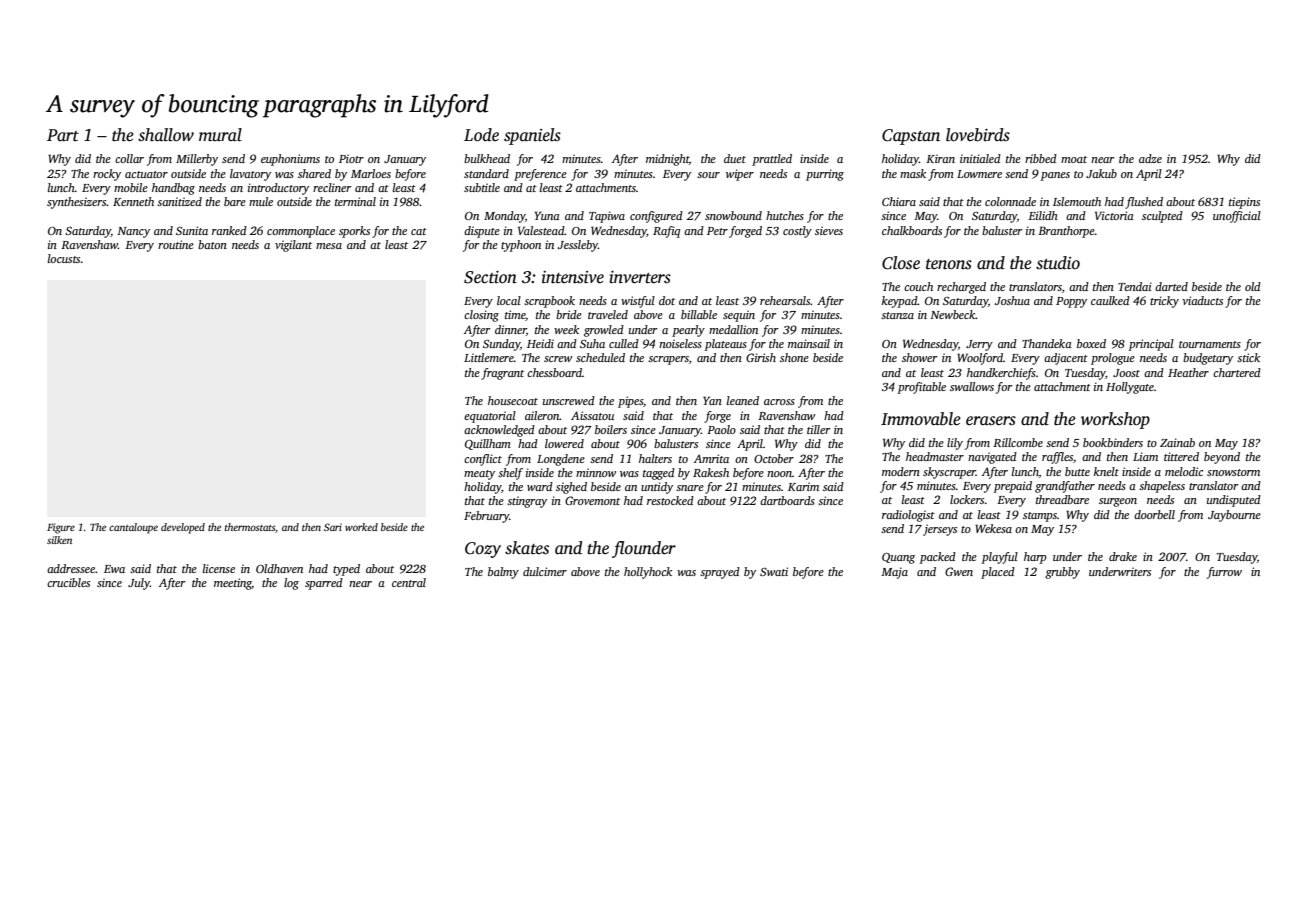 The image size is (1308, 924). Describe the element at coordinates (772, 160) in the image. I see `prattled` at that location.
